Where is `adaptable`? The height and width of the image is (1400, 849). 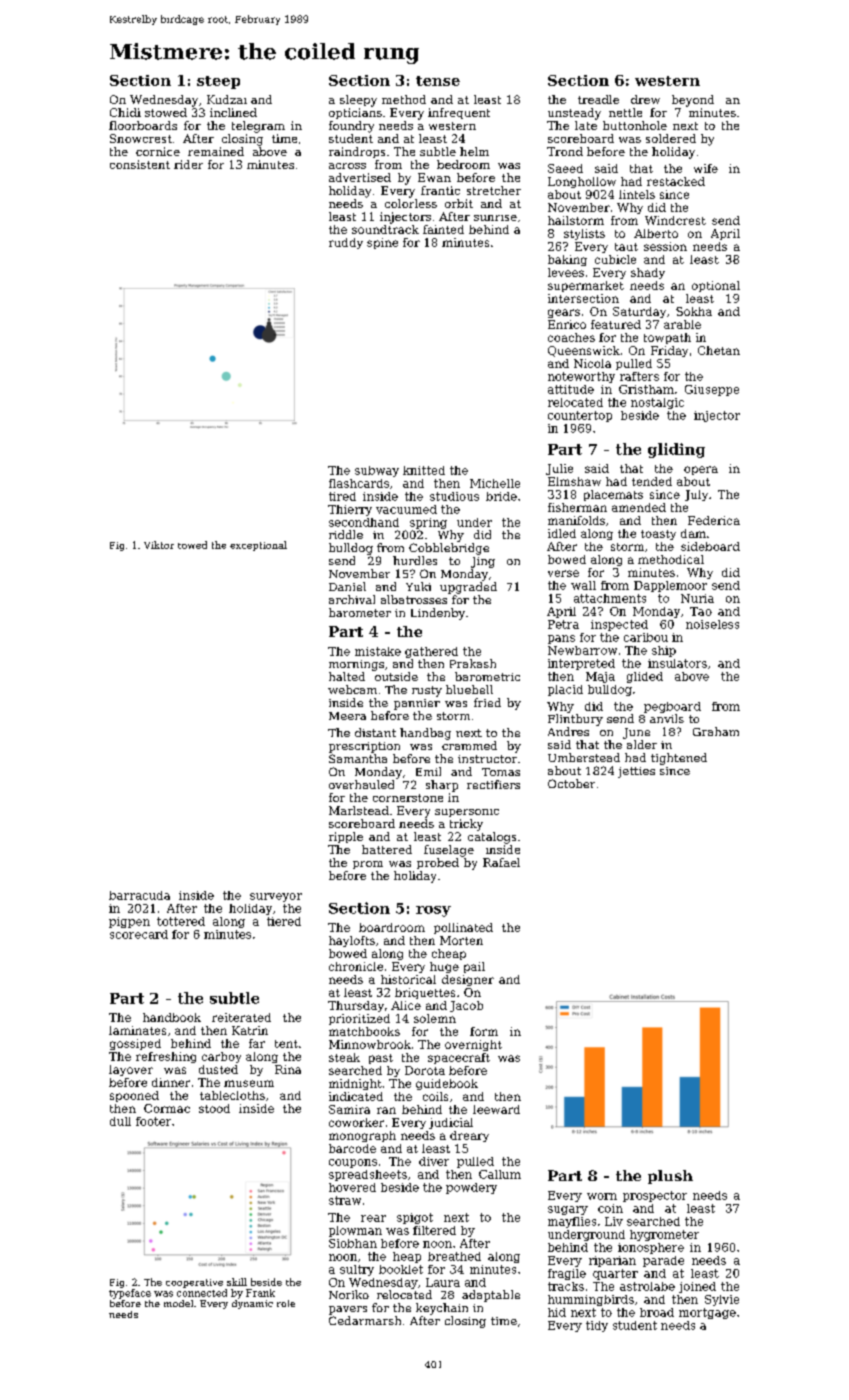
adaptable is located at coordinates (491, 1296).
